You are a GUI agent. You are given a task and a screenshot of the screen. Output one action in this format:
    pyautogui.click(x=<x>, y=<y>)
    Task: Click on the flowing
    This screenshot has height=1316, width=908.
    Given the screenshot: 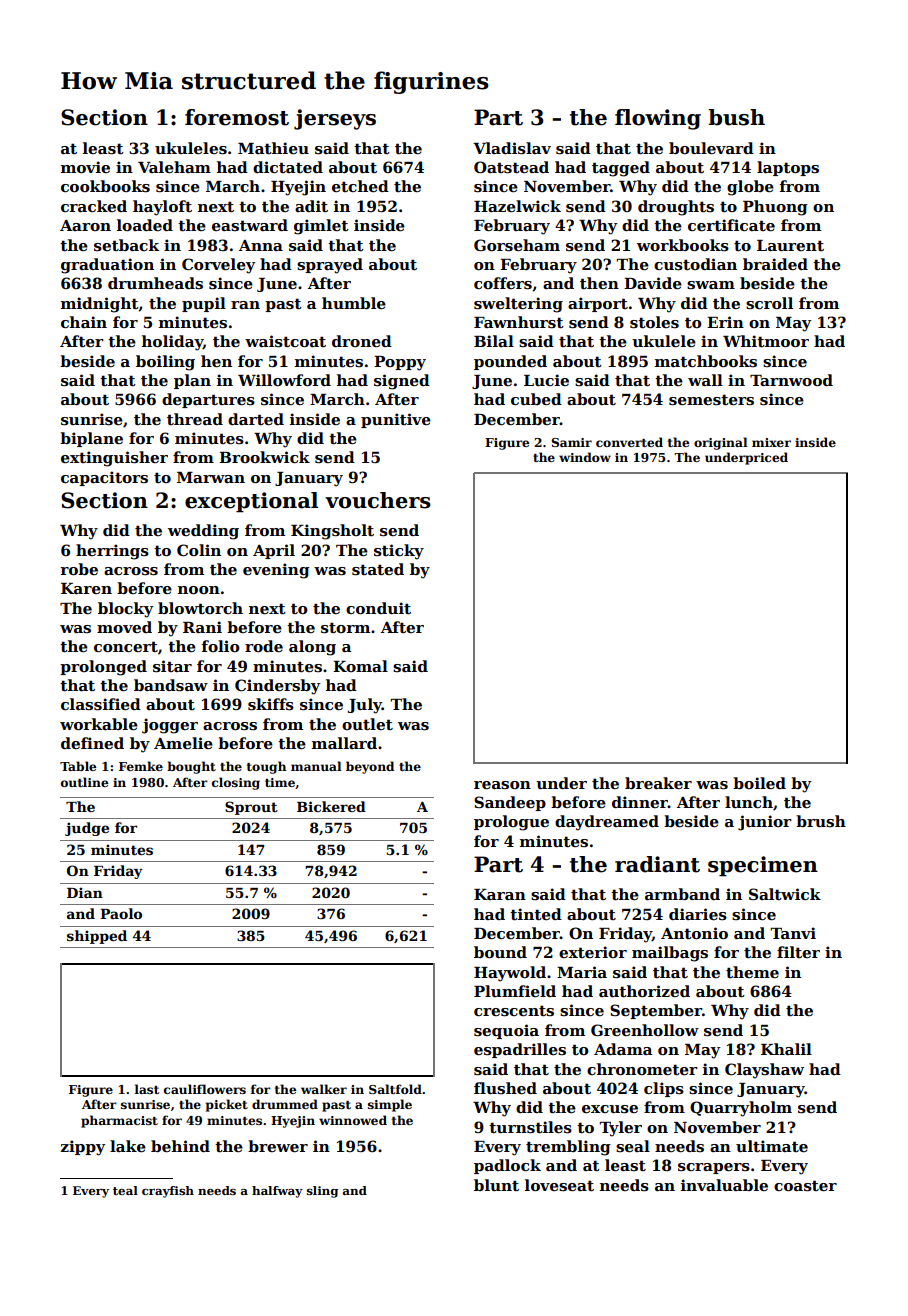 What is the action you would take?
    pyautogui.click(x=658, y=119)
